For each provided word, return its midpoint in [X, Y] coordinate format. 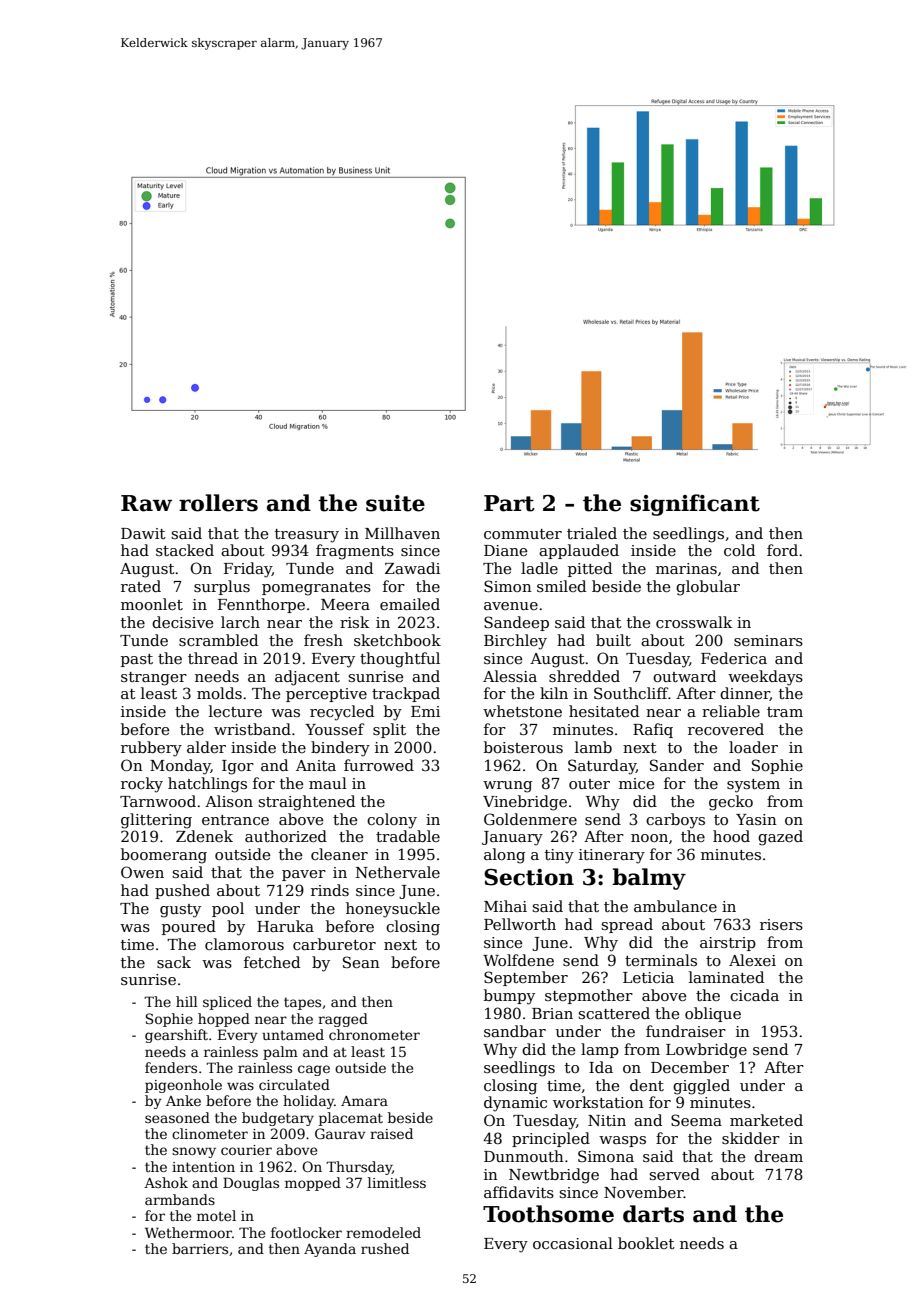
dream [778, 1156]
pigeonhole [183, 1086]
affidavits [519, 1192]
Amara [364, 1101]
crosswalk [694, 622]
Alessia [510, 676]
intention [203, 1167]
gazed [780, 838]
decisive [182, 622]
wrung [507, 787]
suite [395, 503]
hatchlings [207, 785]
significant [695, 505]
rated [141, 586]
